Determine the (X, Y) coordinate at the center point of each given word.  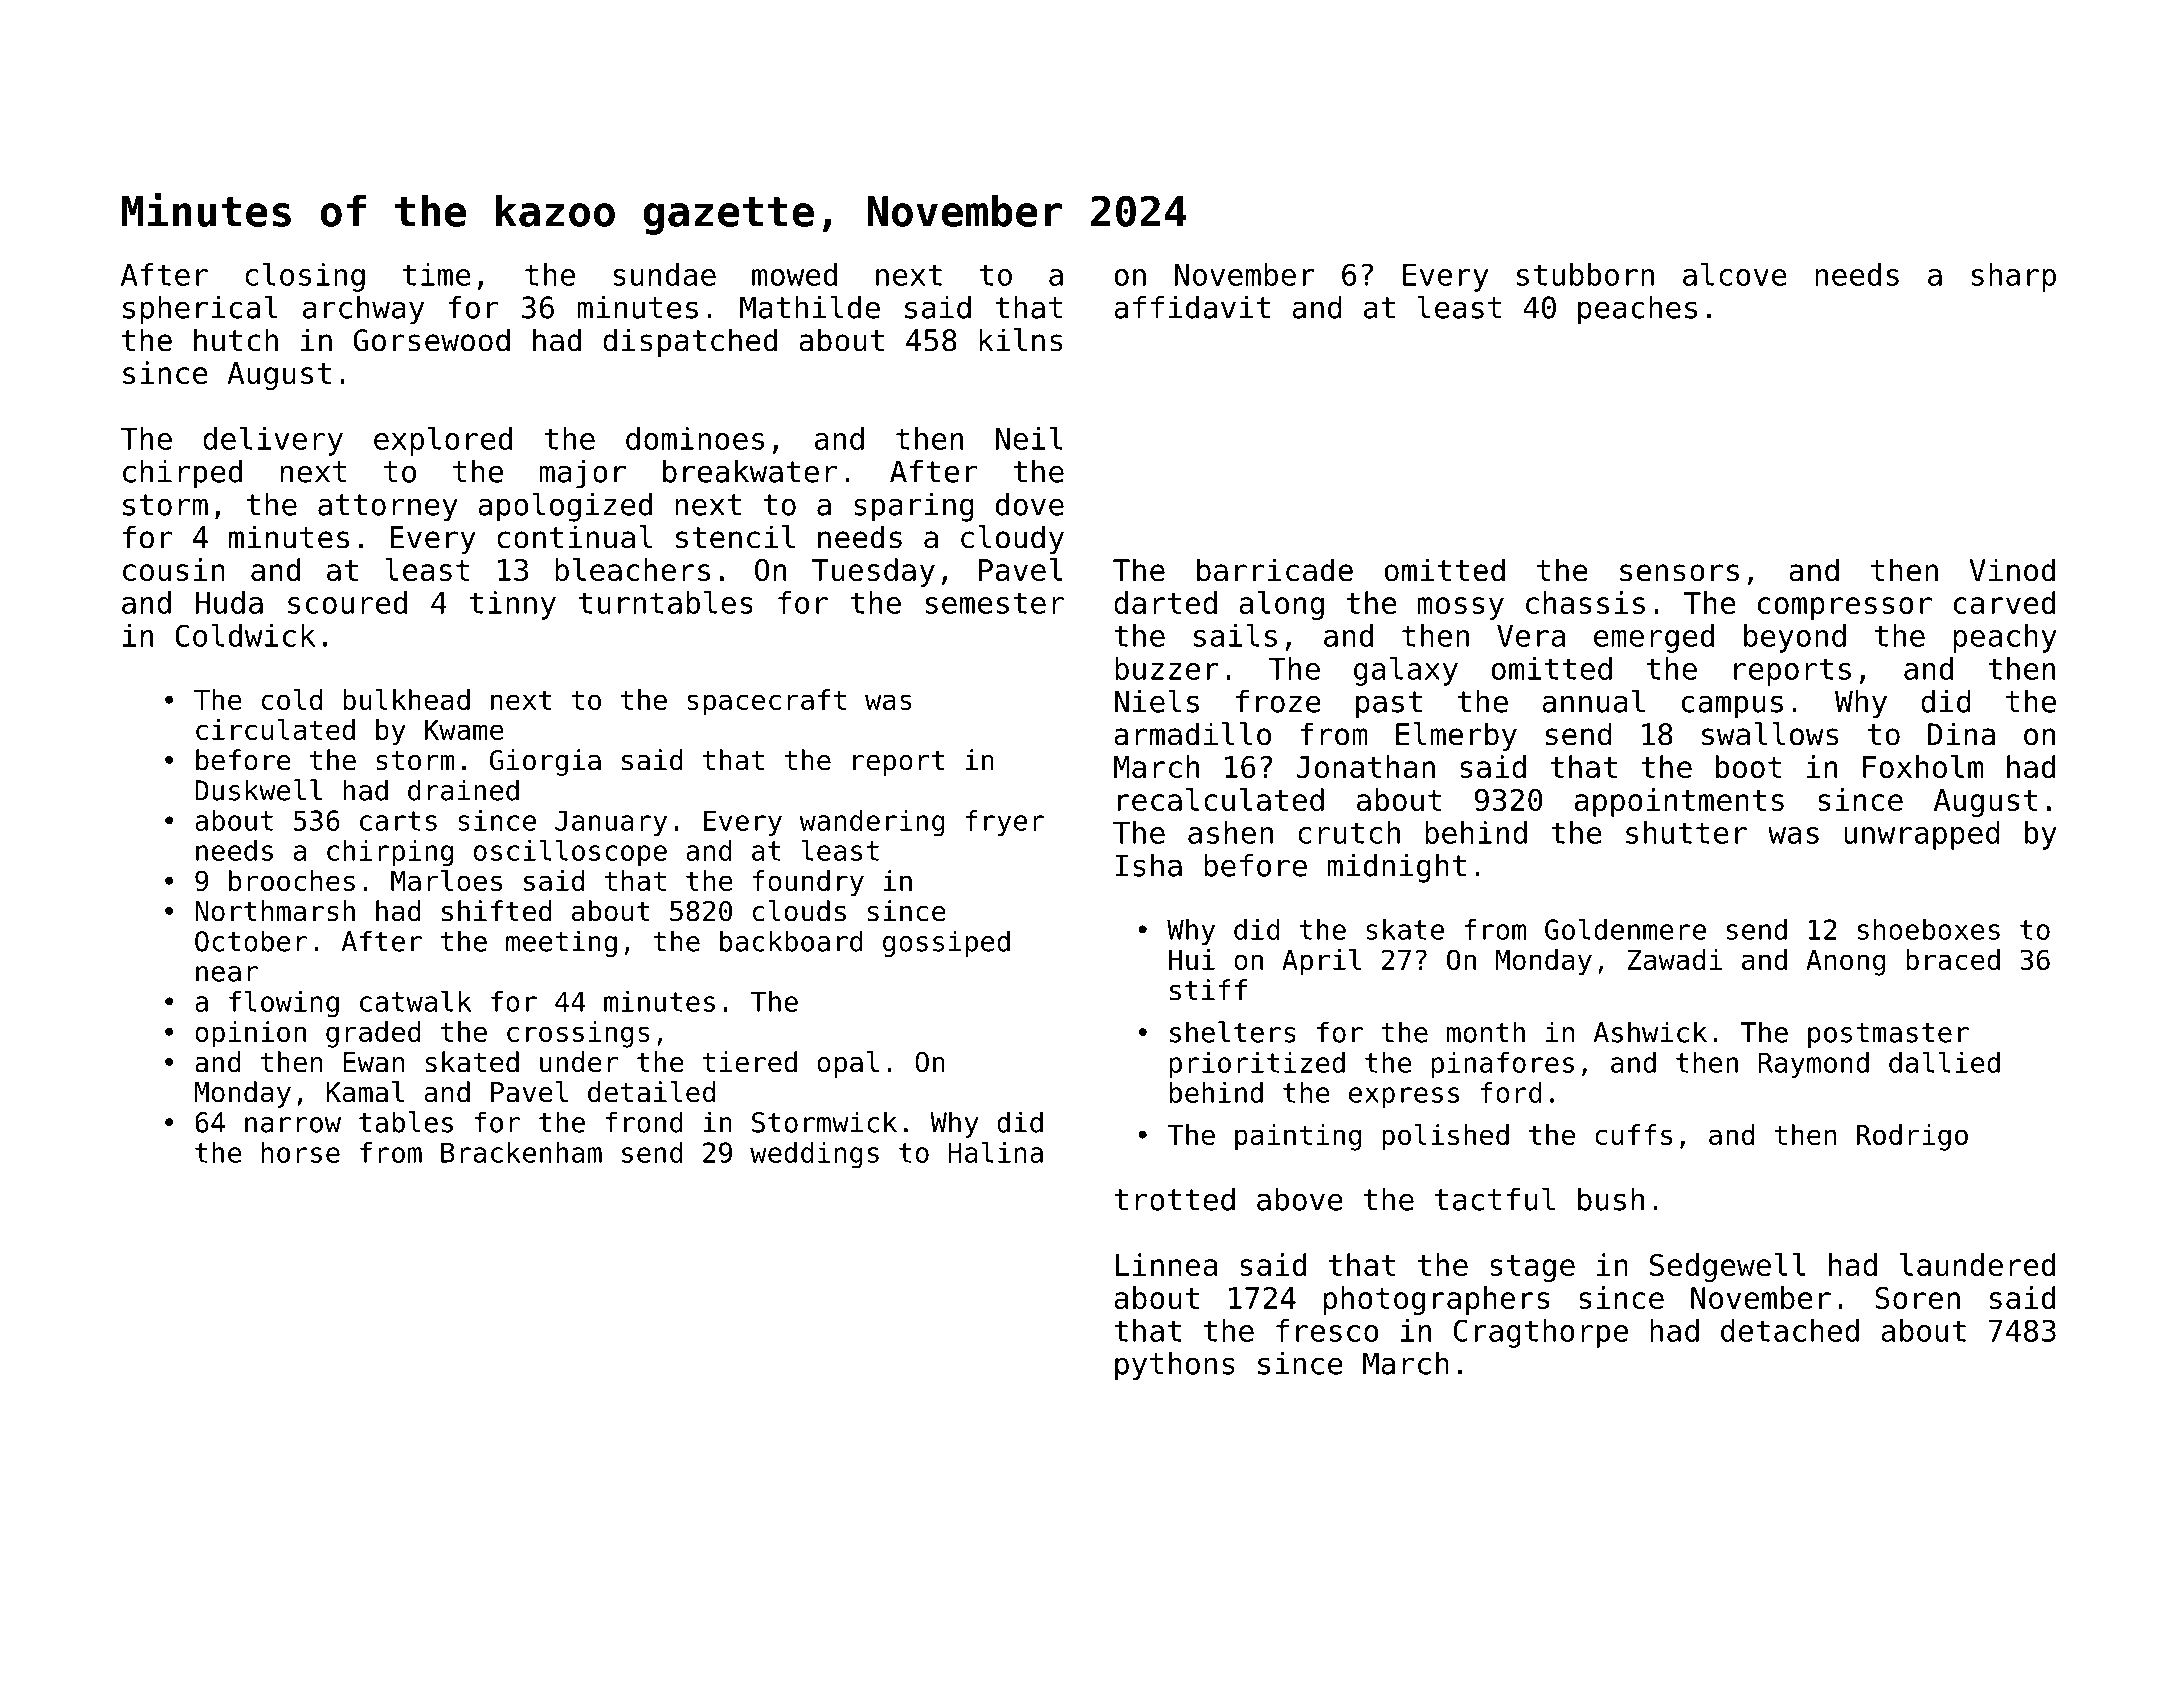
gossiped (946, 943)
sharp (2014, 277)
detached (1790, 1330)
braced (1953, 959)
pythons (1175, 1366)
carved (2004, 602)
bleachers (632, 569)
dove (1030, 504)
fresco (1327, 1330)
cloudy (1012, 539)
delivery (273, 441)
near (227, 974)
